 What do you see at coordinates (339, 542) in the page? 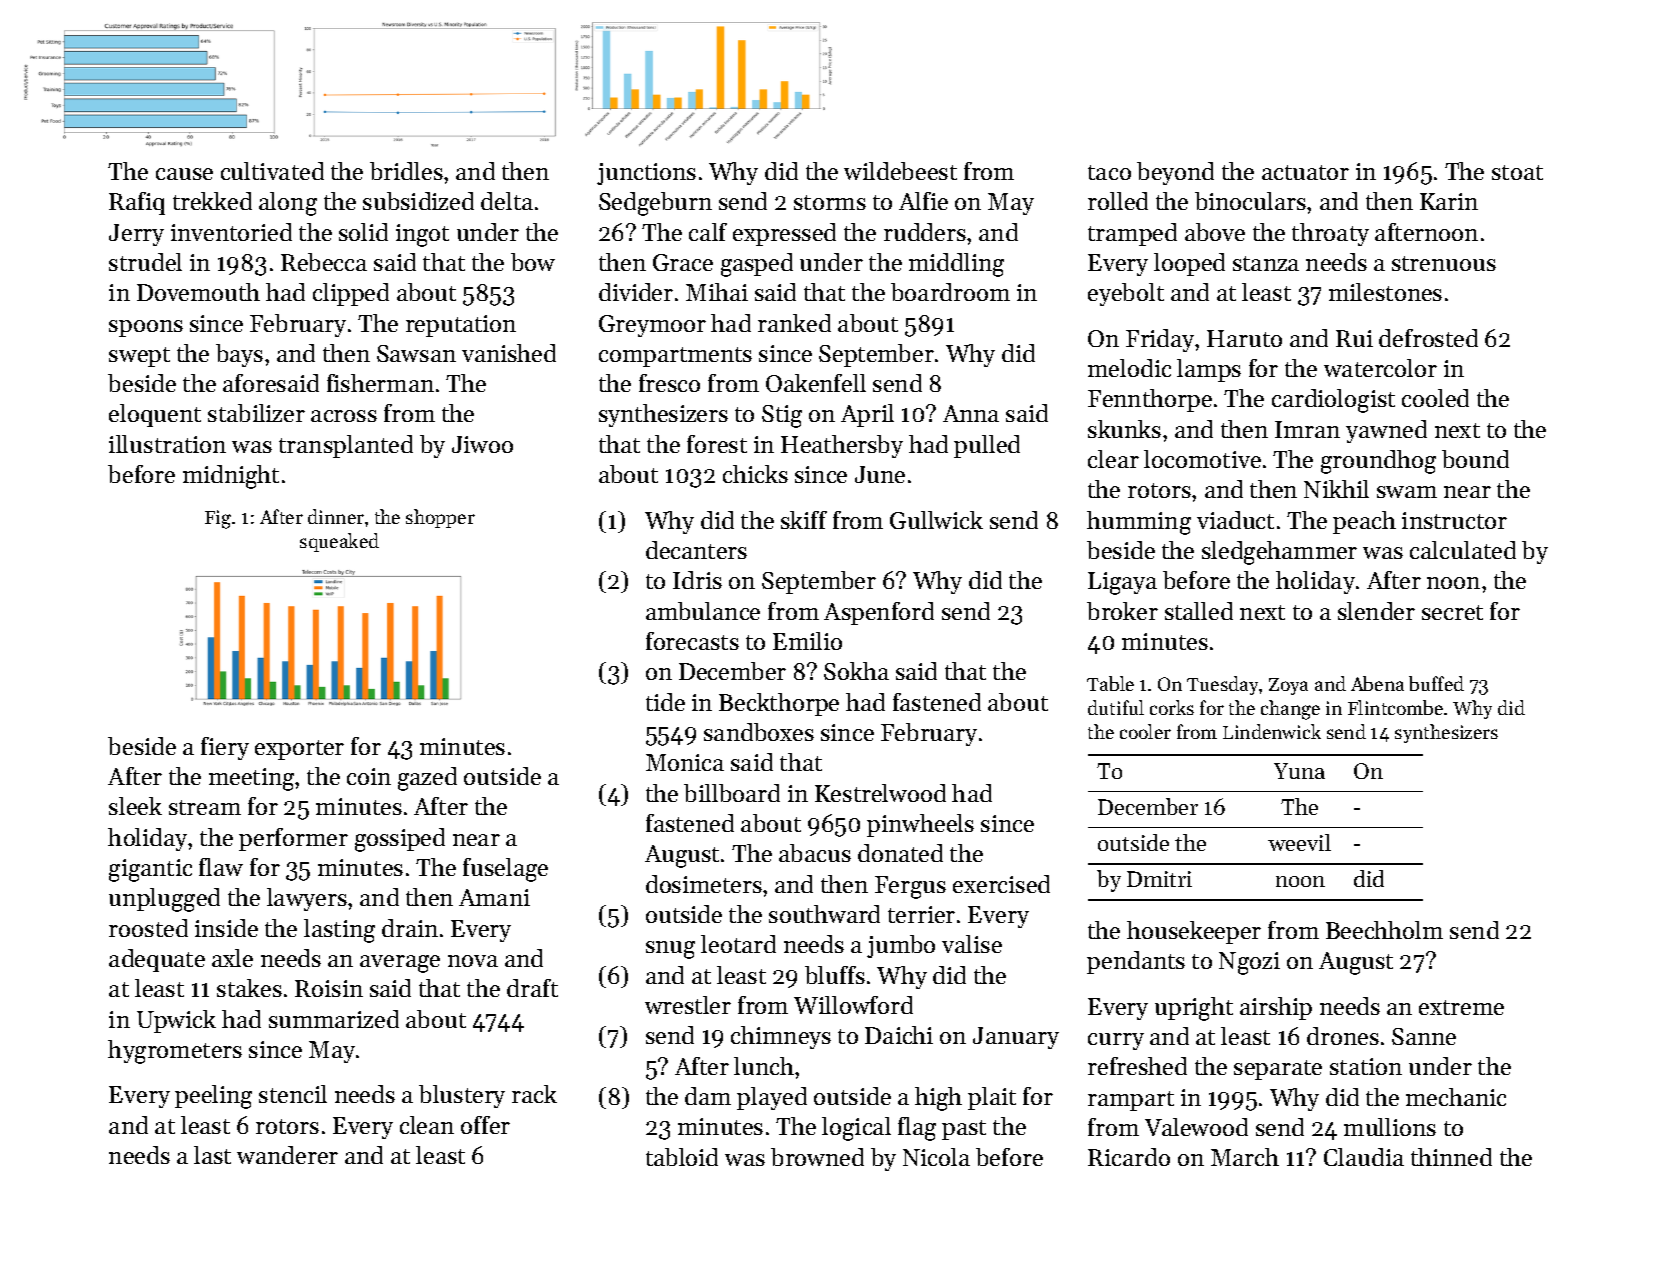
I see `squeaked` at bounding box center [339, 542].
